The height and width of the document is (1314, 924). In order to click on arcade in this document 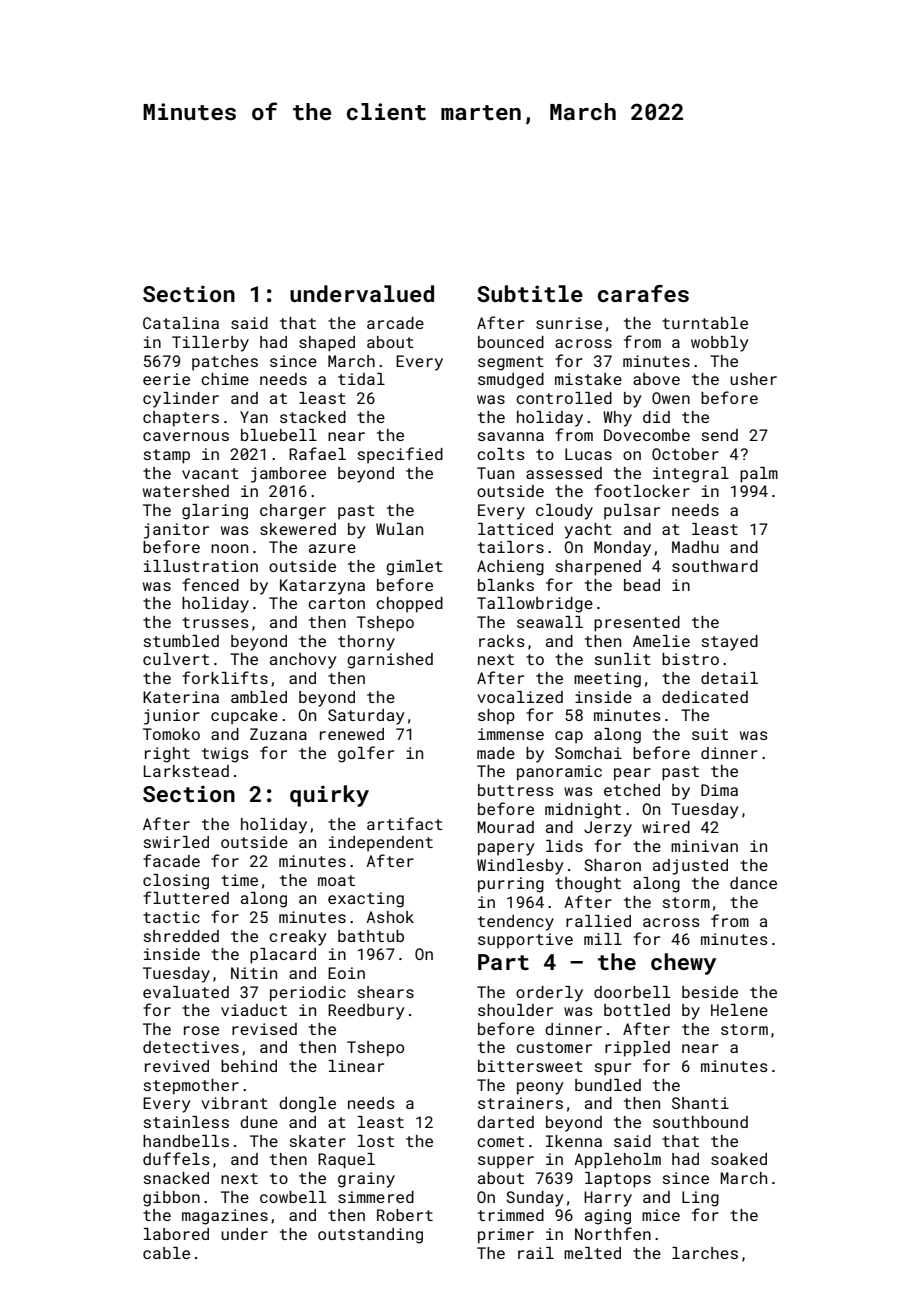, I will do `click(395, 323)`.
